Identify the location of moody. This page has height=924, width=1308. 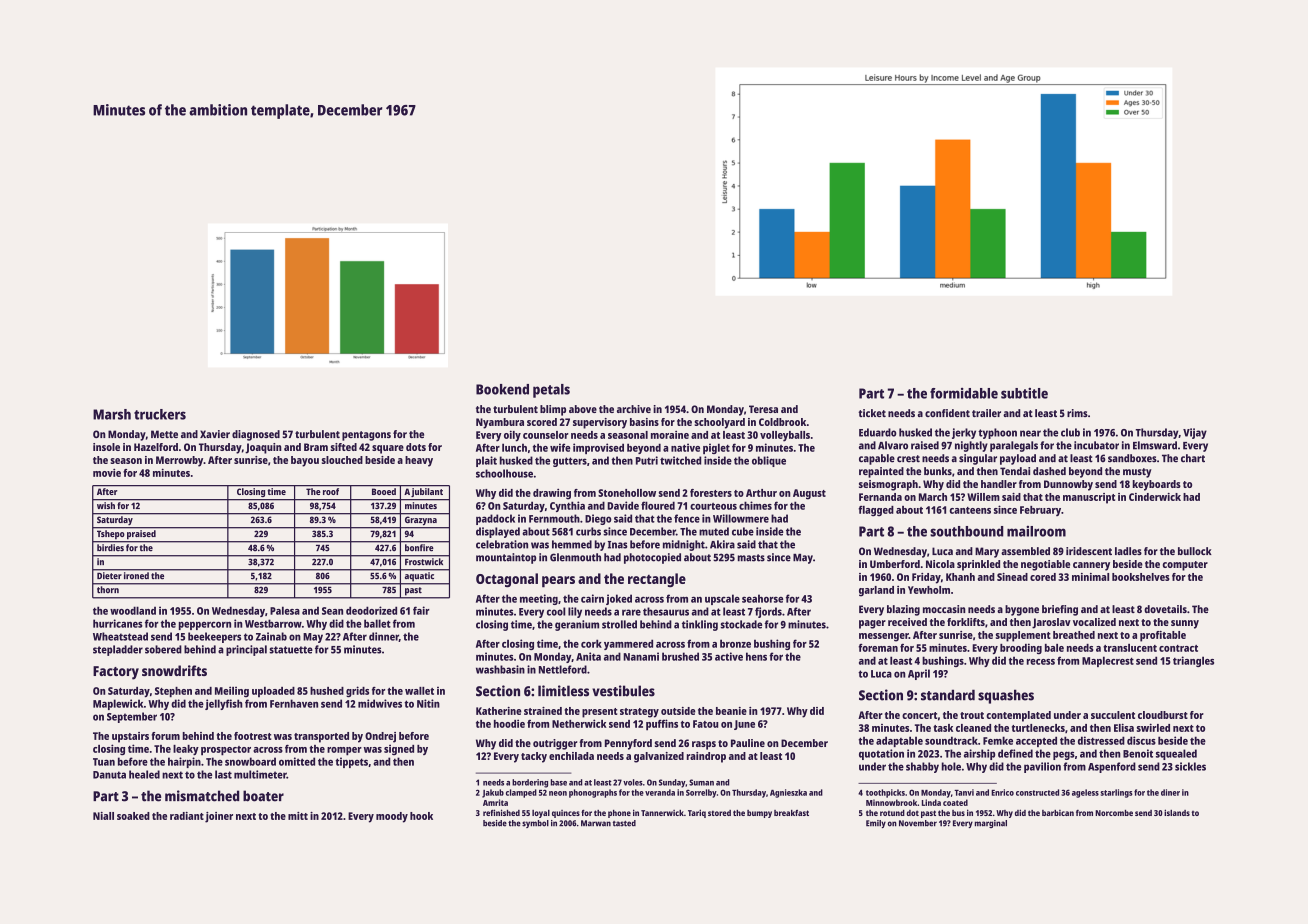
(392, 817).
